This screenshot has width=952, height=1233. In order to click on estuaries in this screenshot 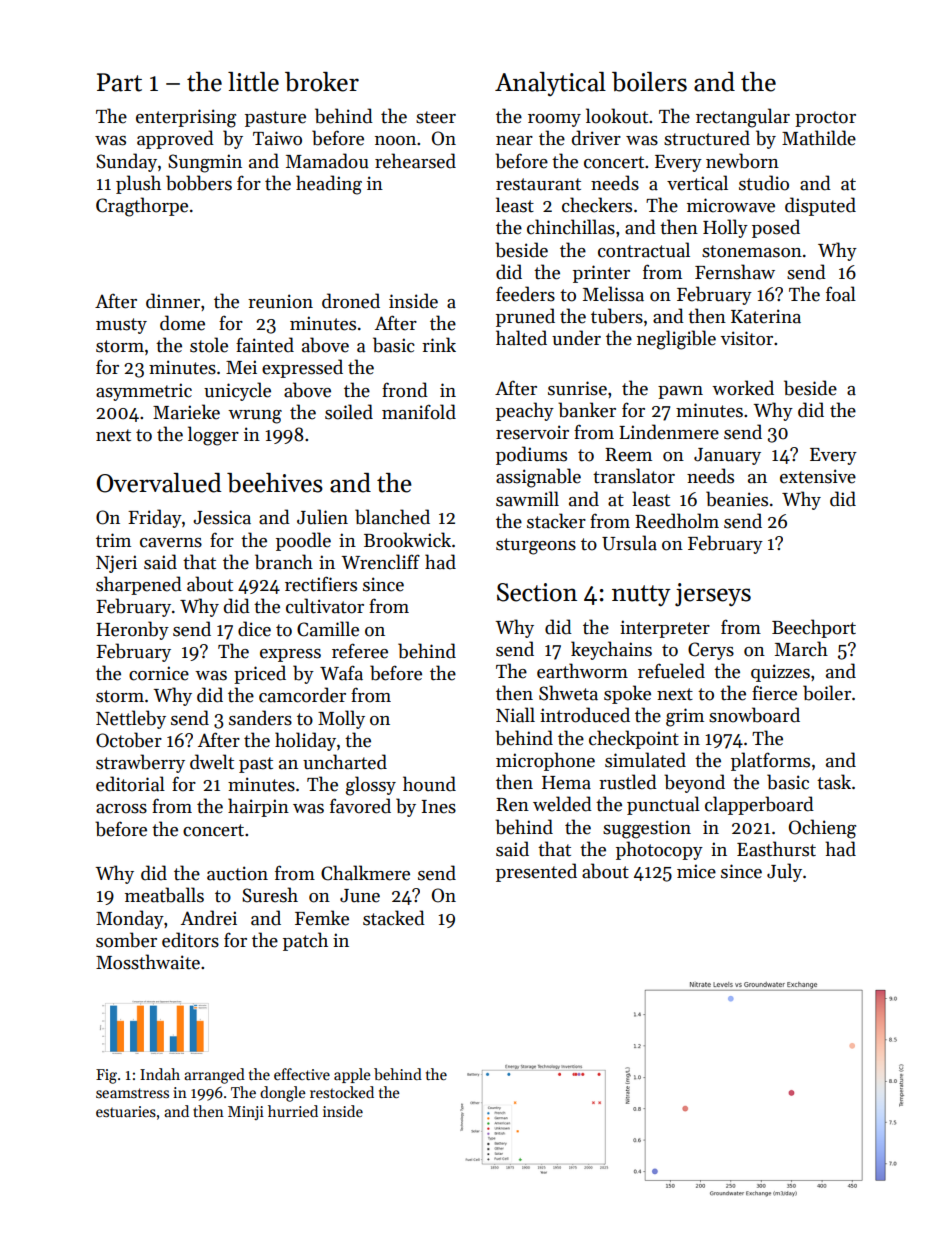, I will do `click(126, 1111)`.
